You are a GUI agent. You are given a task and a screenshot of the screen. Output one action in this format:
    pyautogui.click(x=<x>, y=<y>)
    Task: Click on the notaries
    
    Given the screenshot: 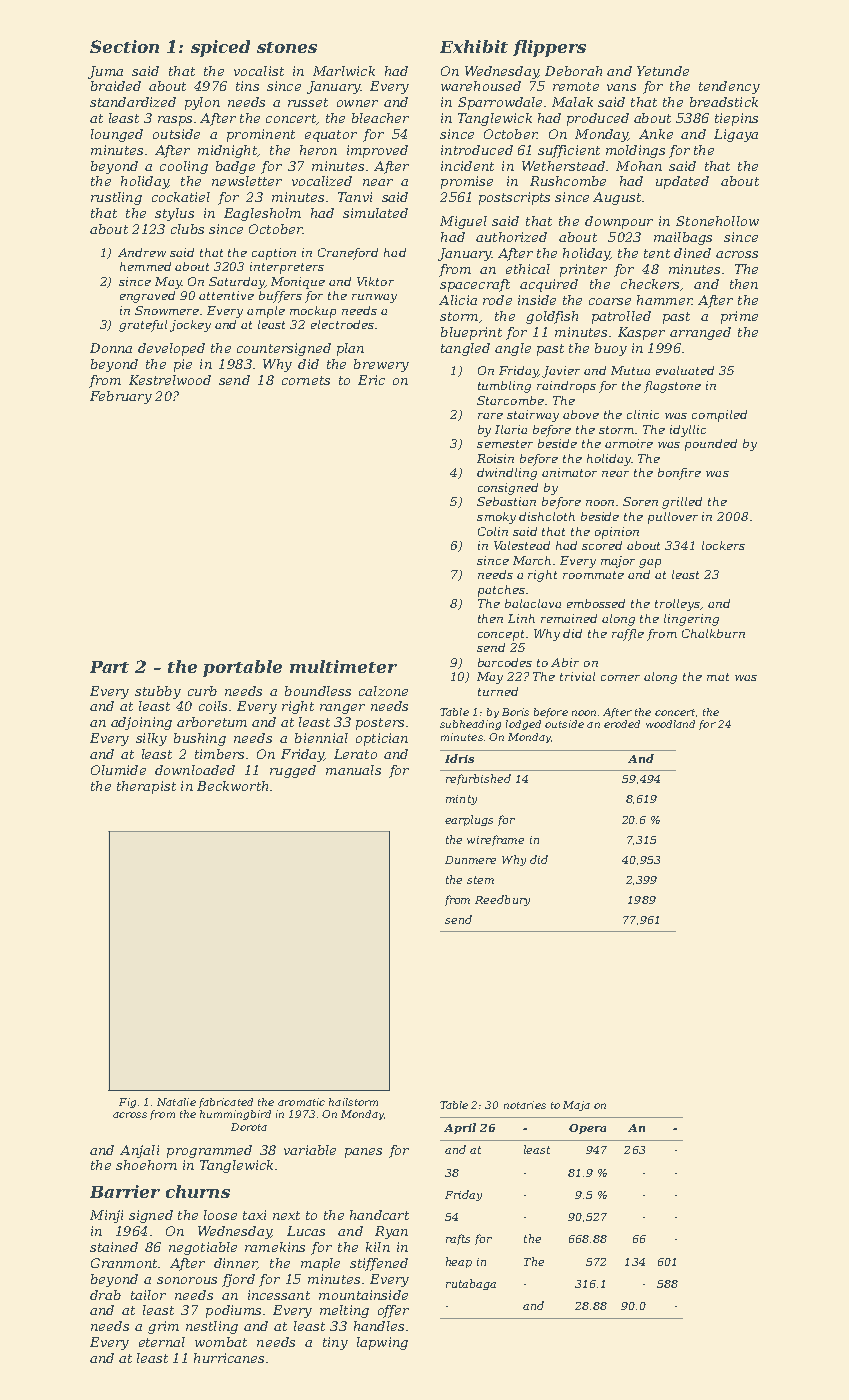 What is the action you would take?
    pyautogui.click(x=525, y=1105)
